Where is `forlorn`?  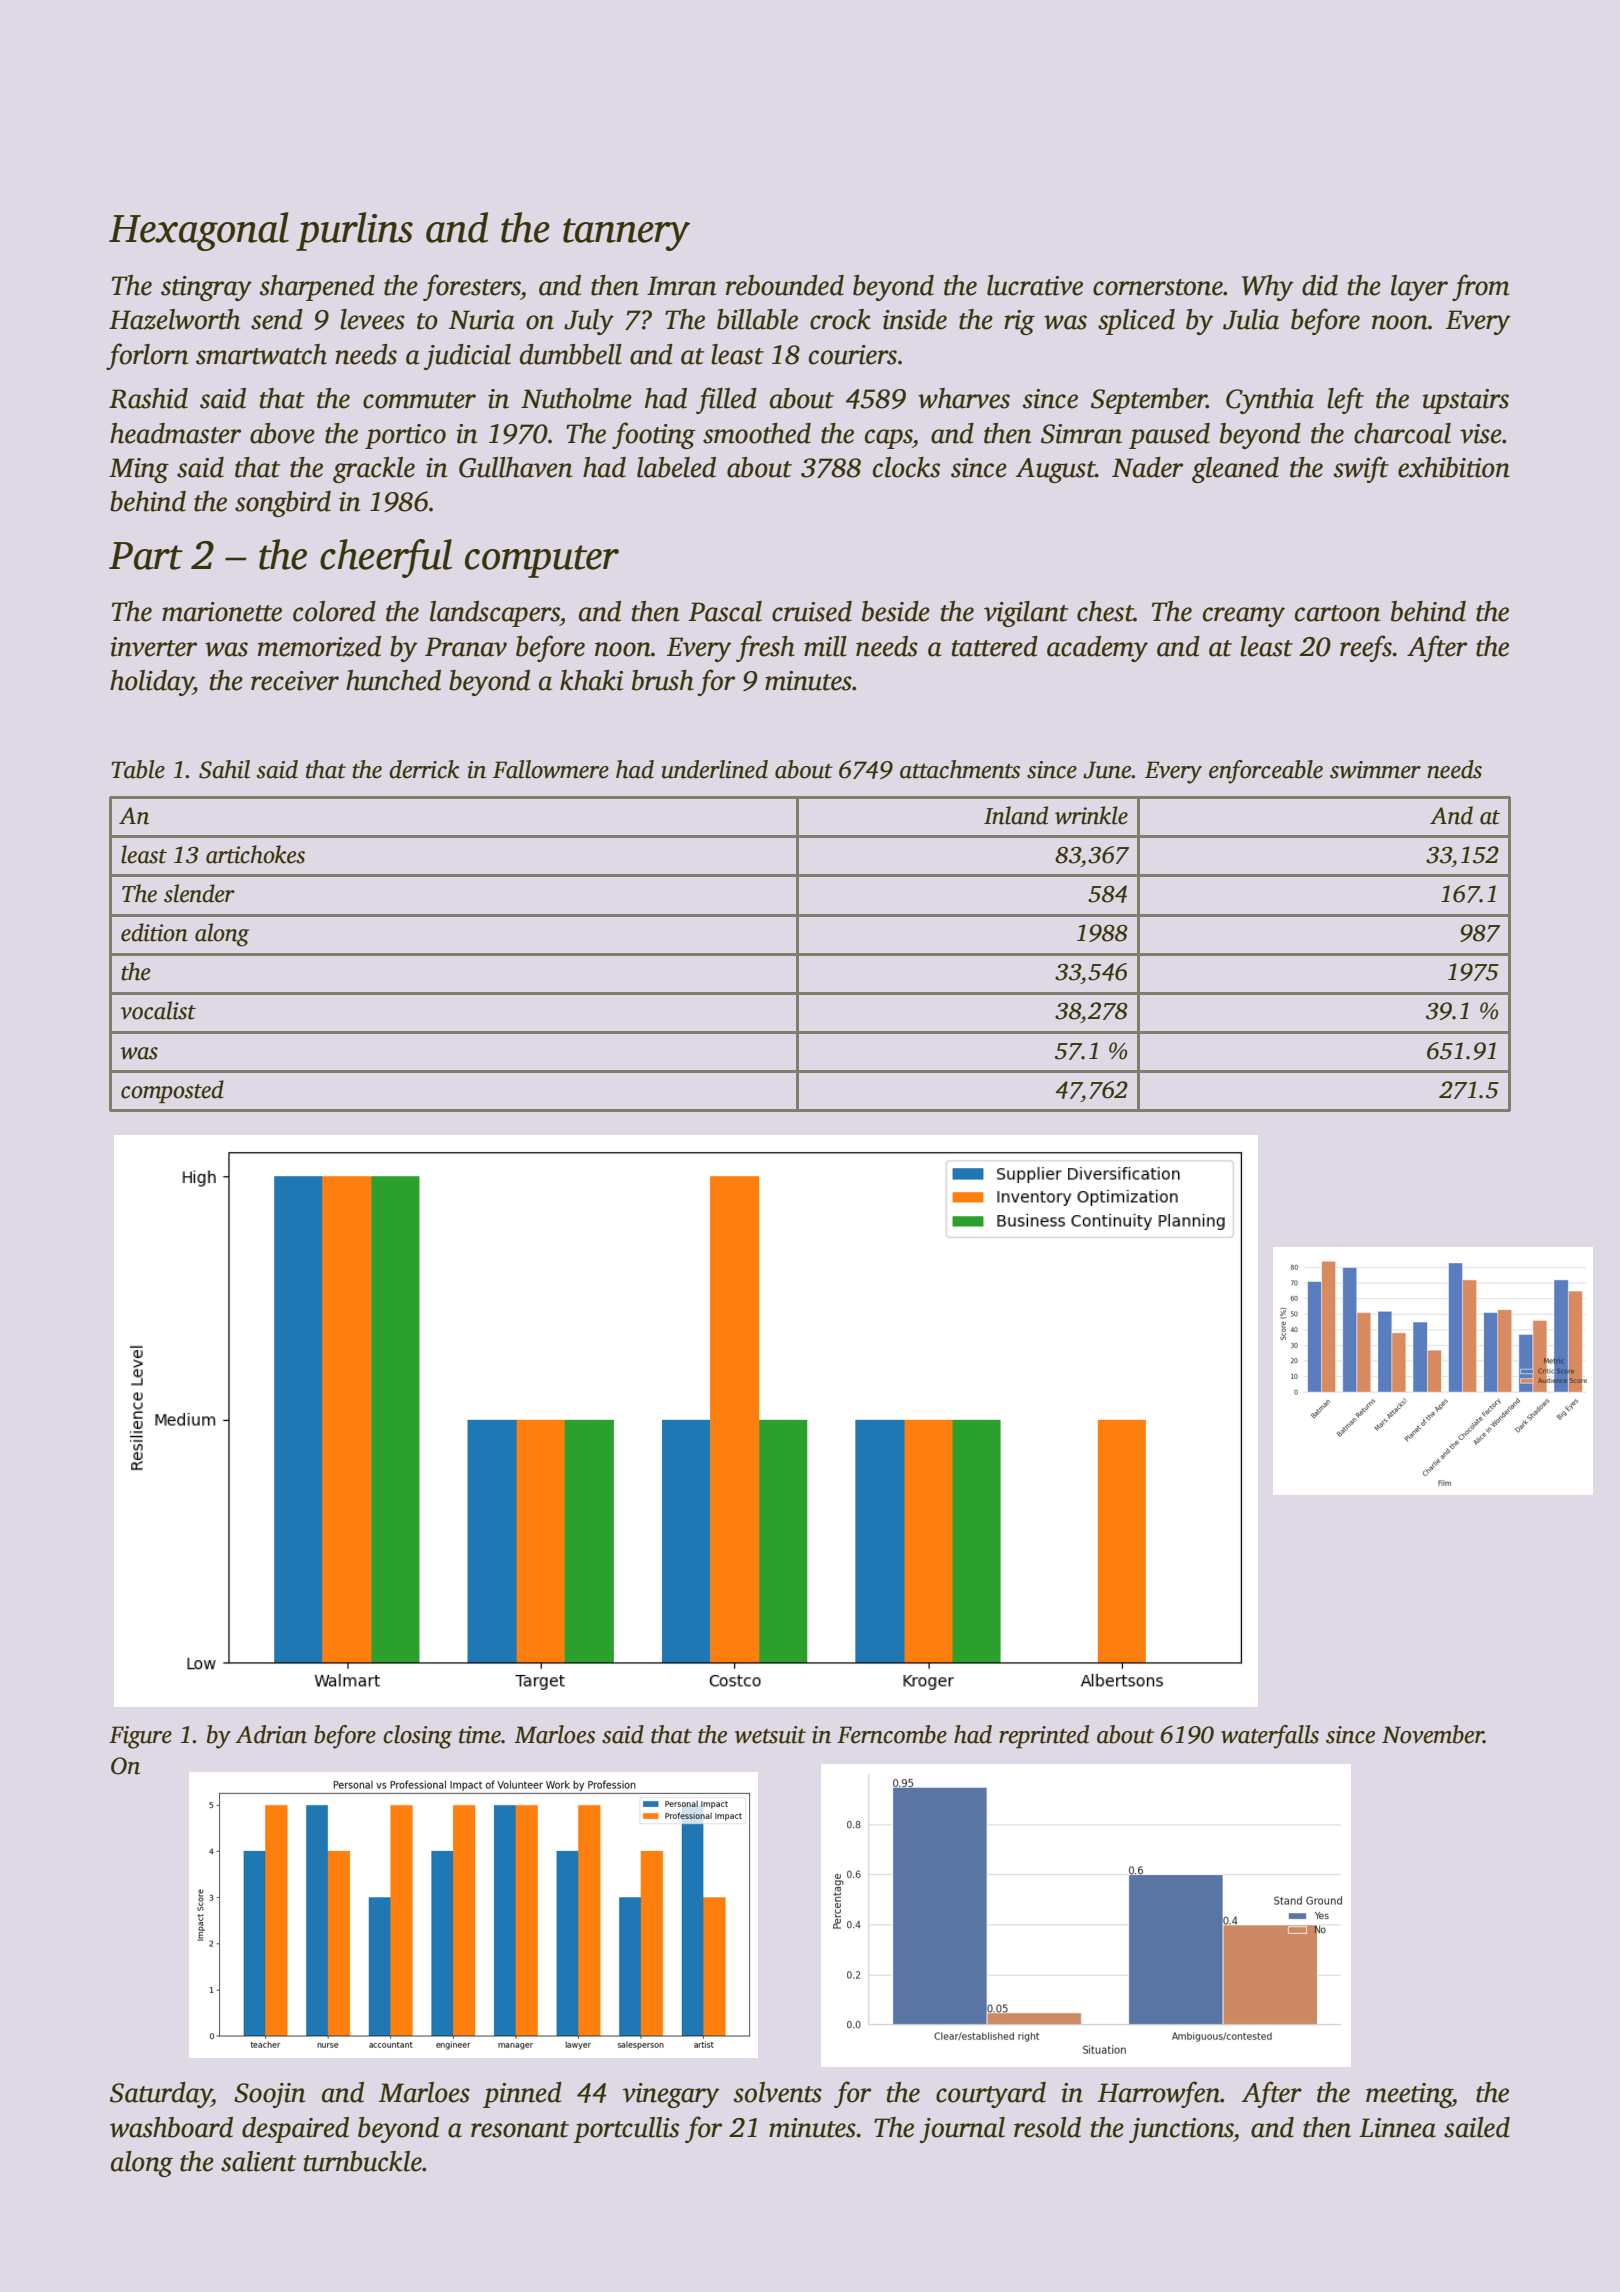
forlorn is located at coordinates (147, 356).
